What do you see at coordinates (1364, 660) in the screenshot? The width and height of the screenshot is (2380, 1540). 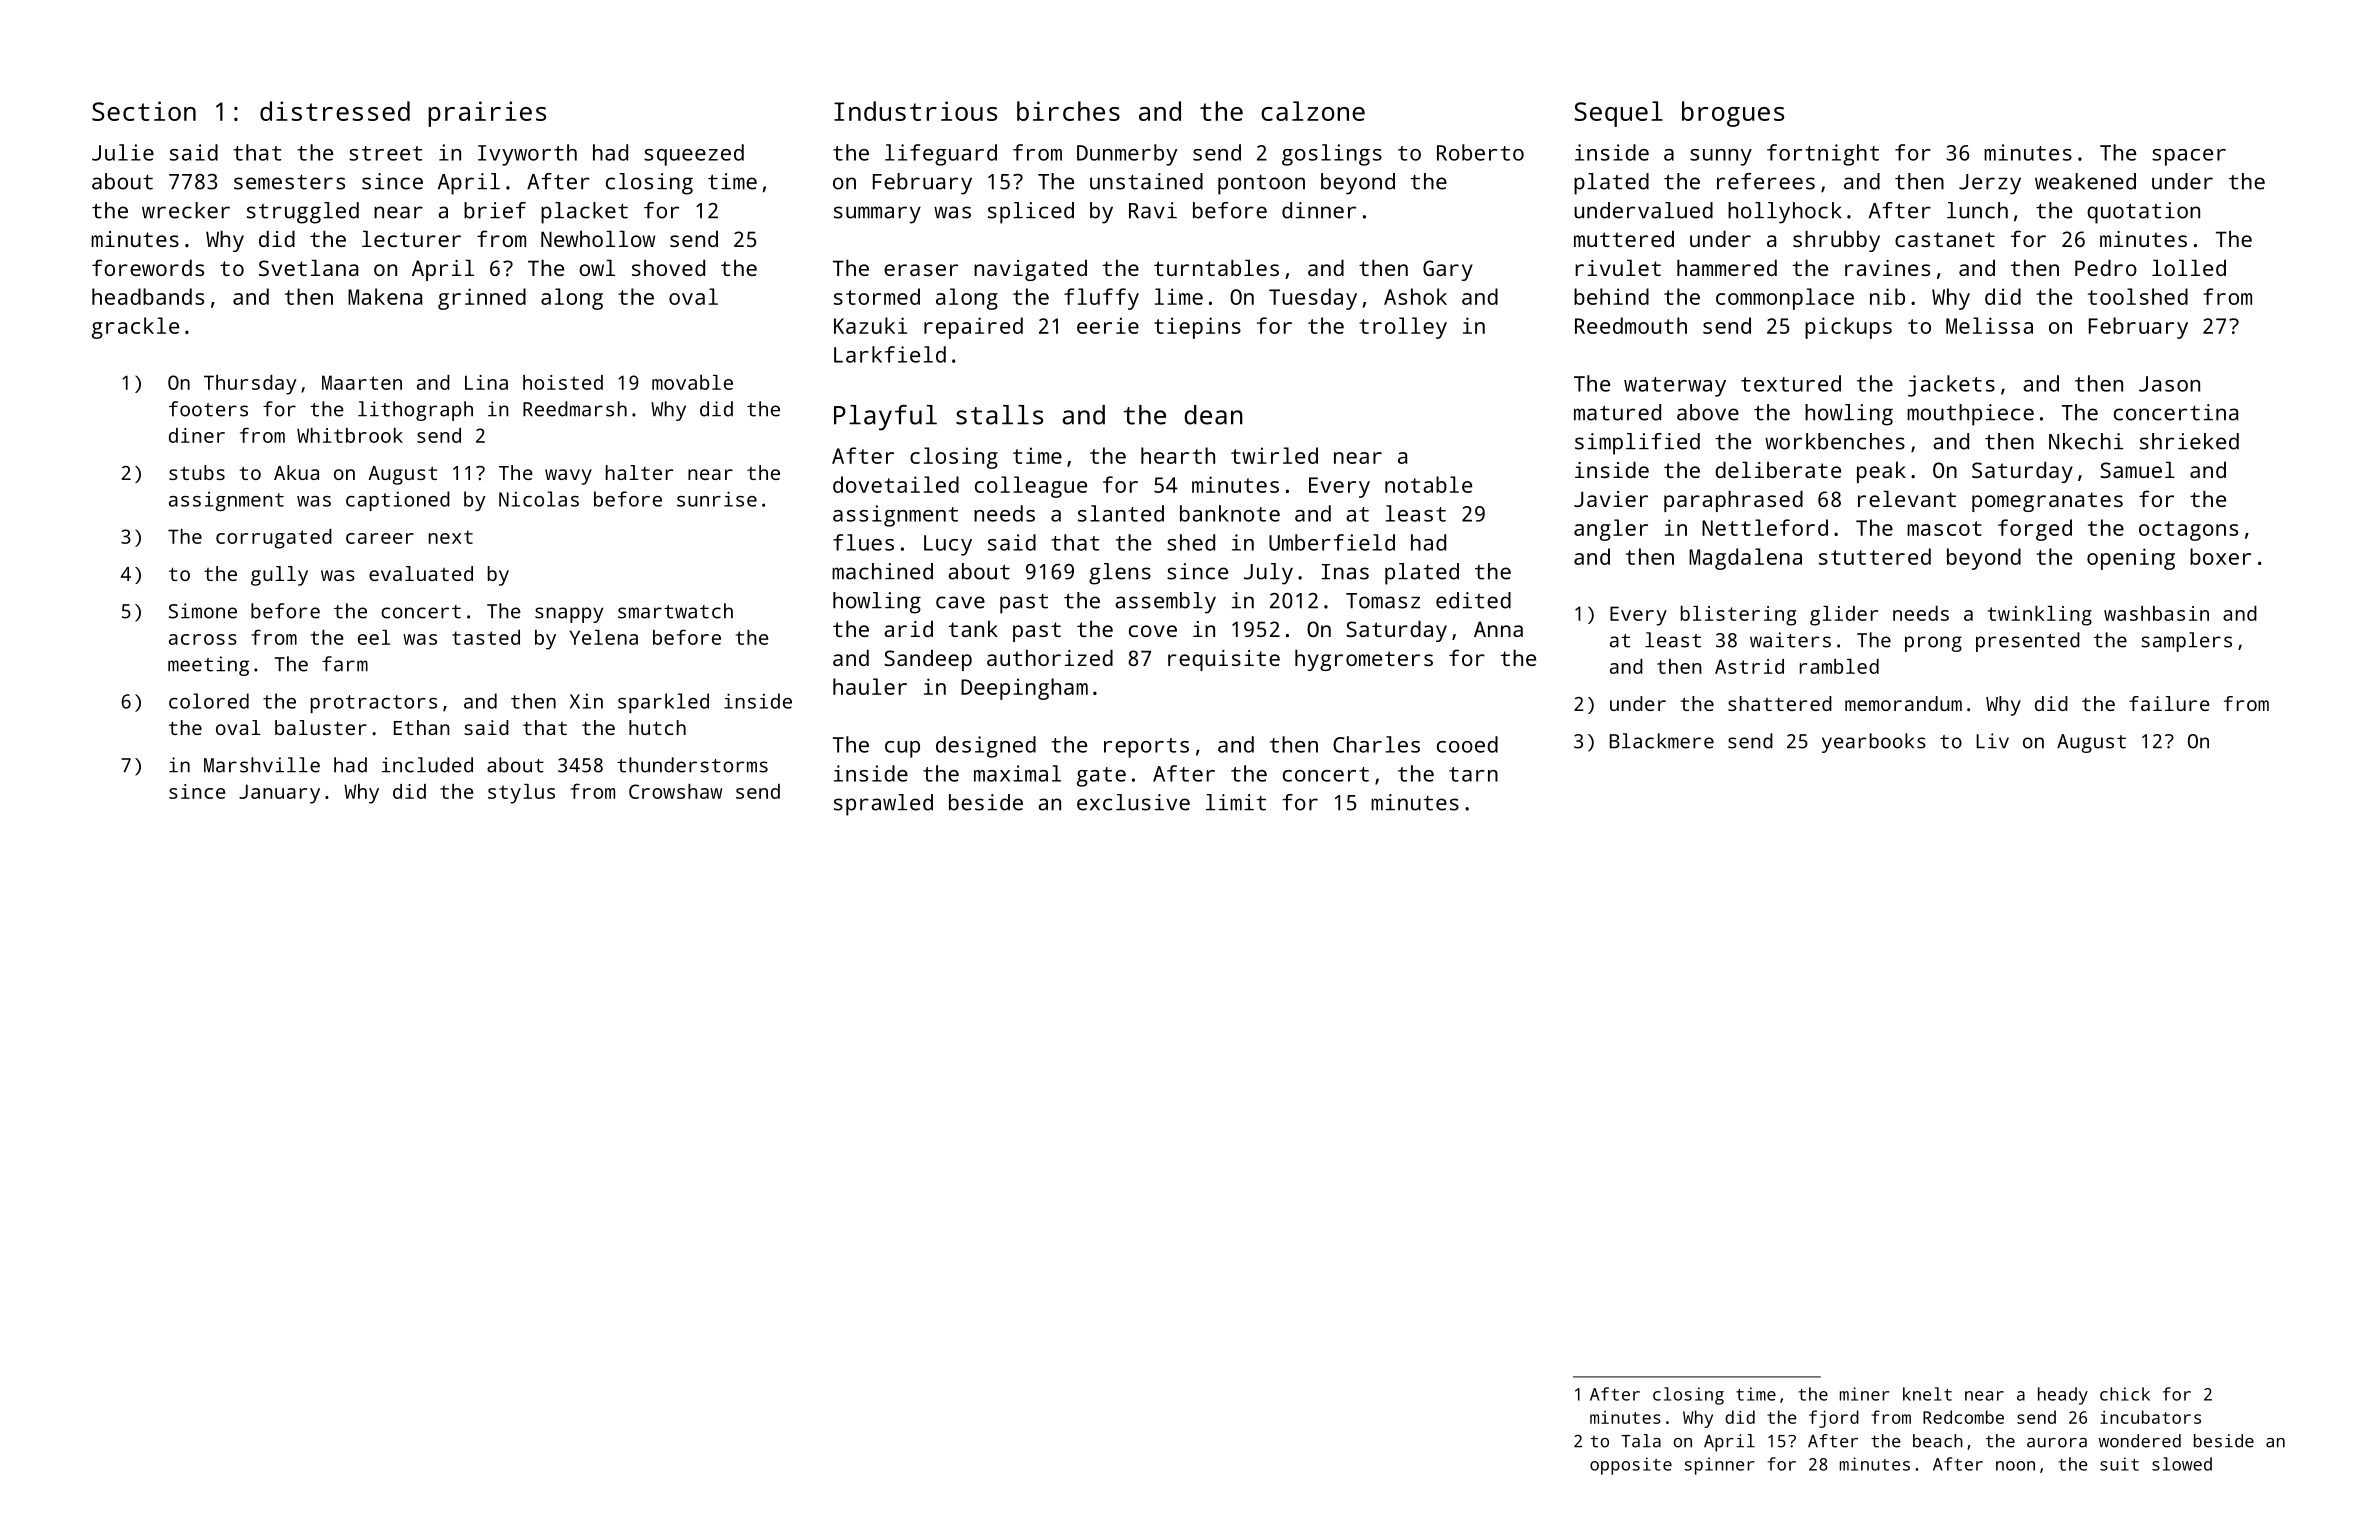 I see `hygrometers` at bounding box center [1364, 660].
